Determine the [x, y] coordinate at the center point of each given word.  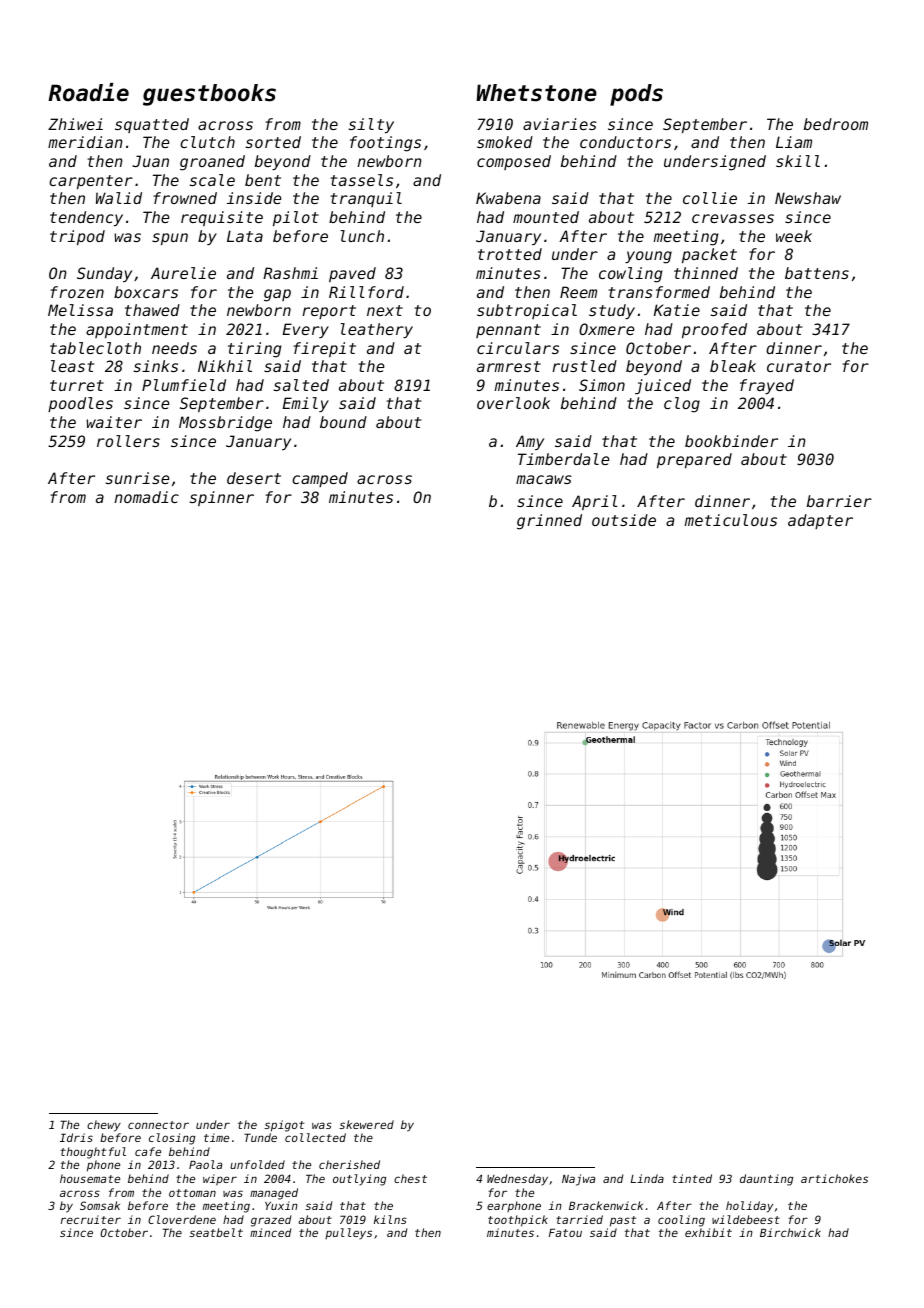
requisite [222, 218]
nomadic [146, 497]
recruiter [91, 1219]
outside [624, 520]
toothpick [518, 1221]
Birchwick [790, 1232]
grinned [549, 522]
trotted [510, 254]
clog [682, 405]
